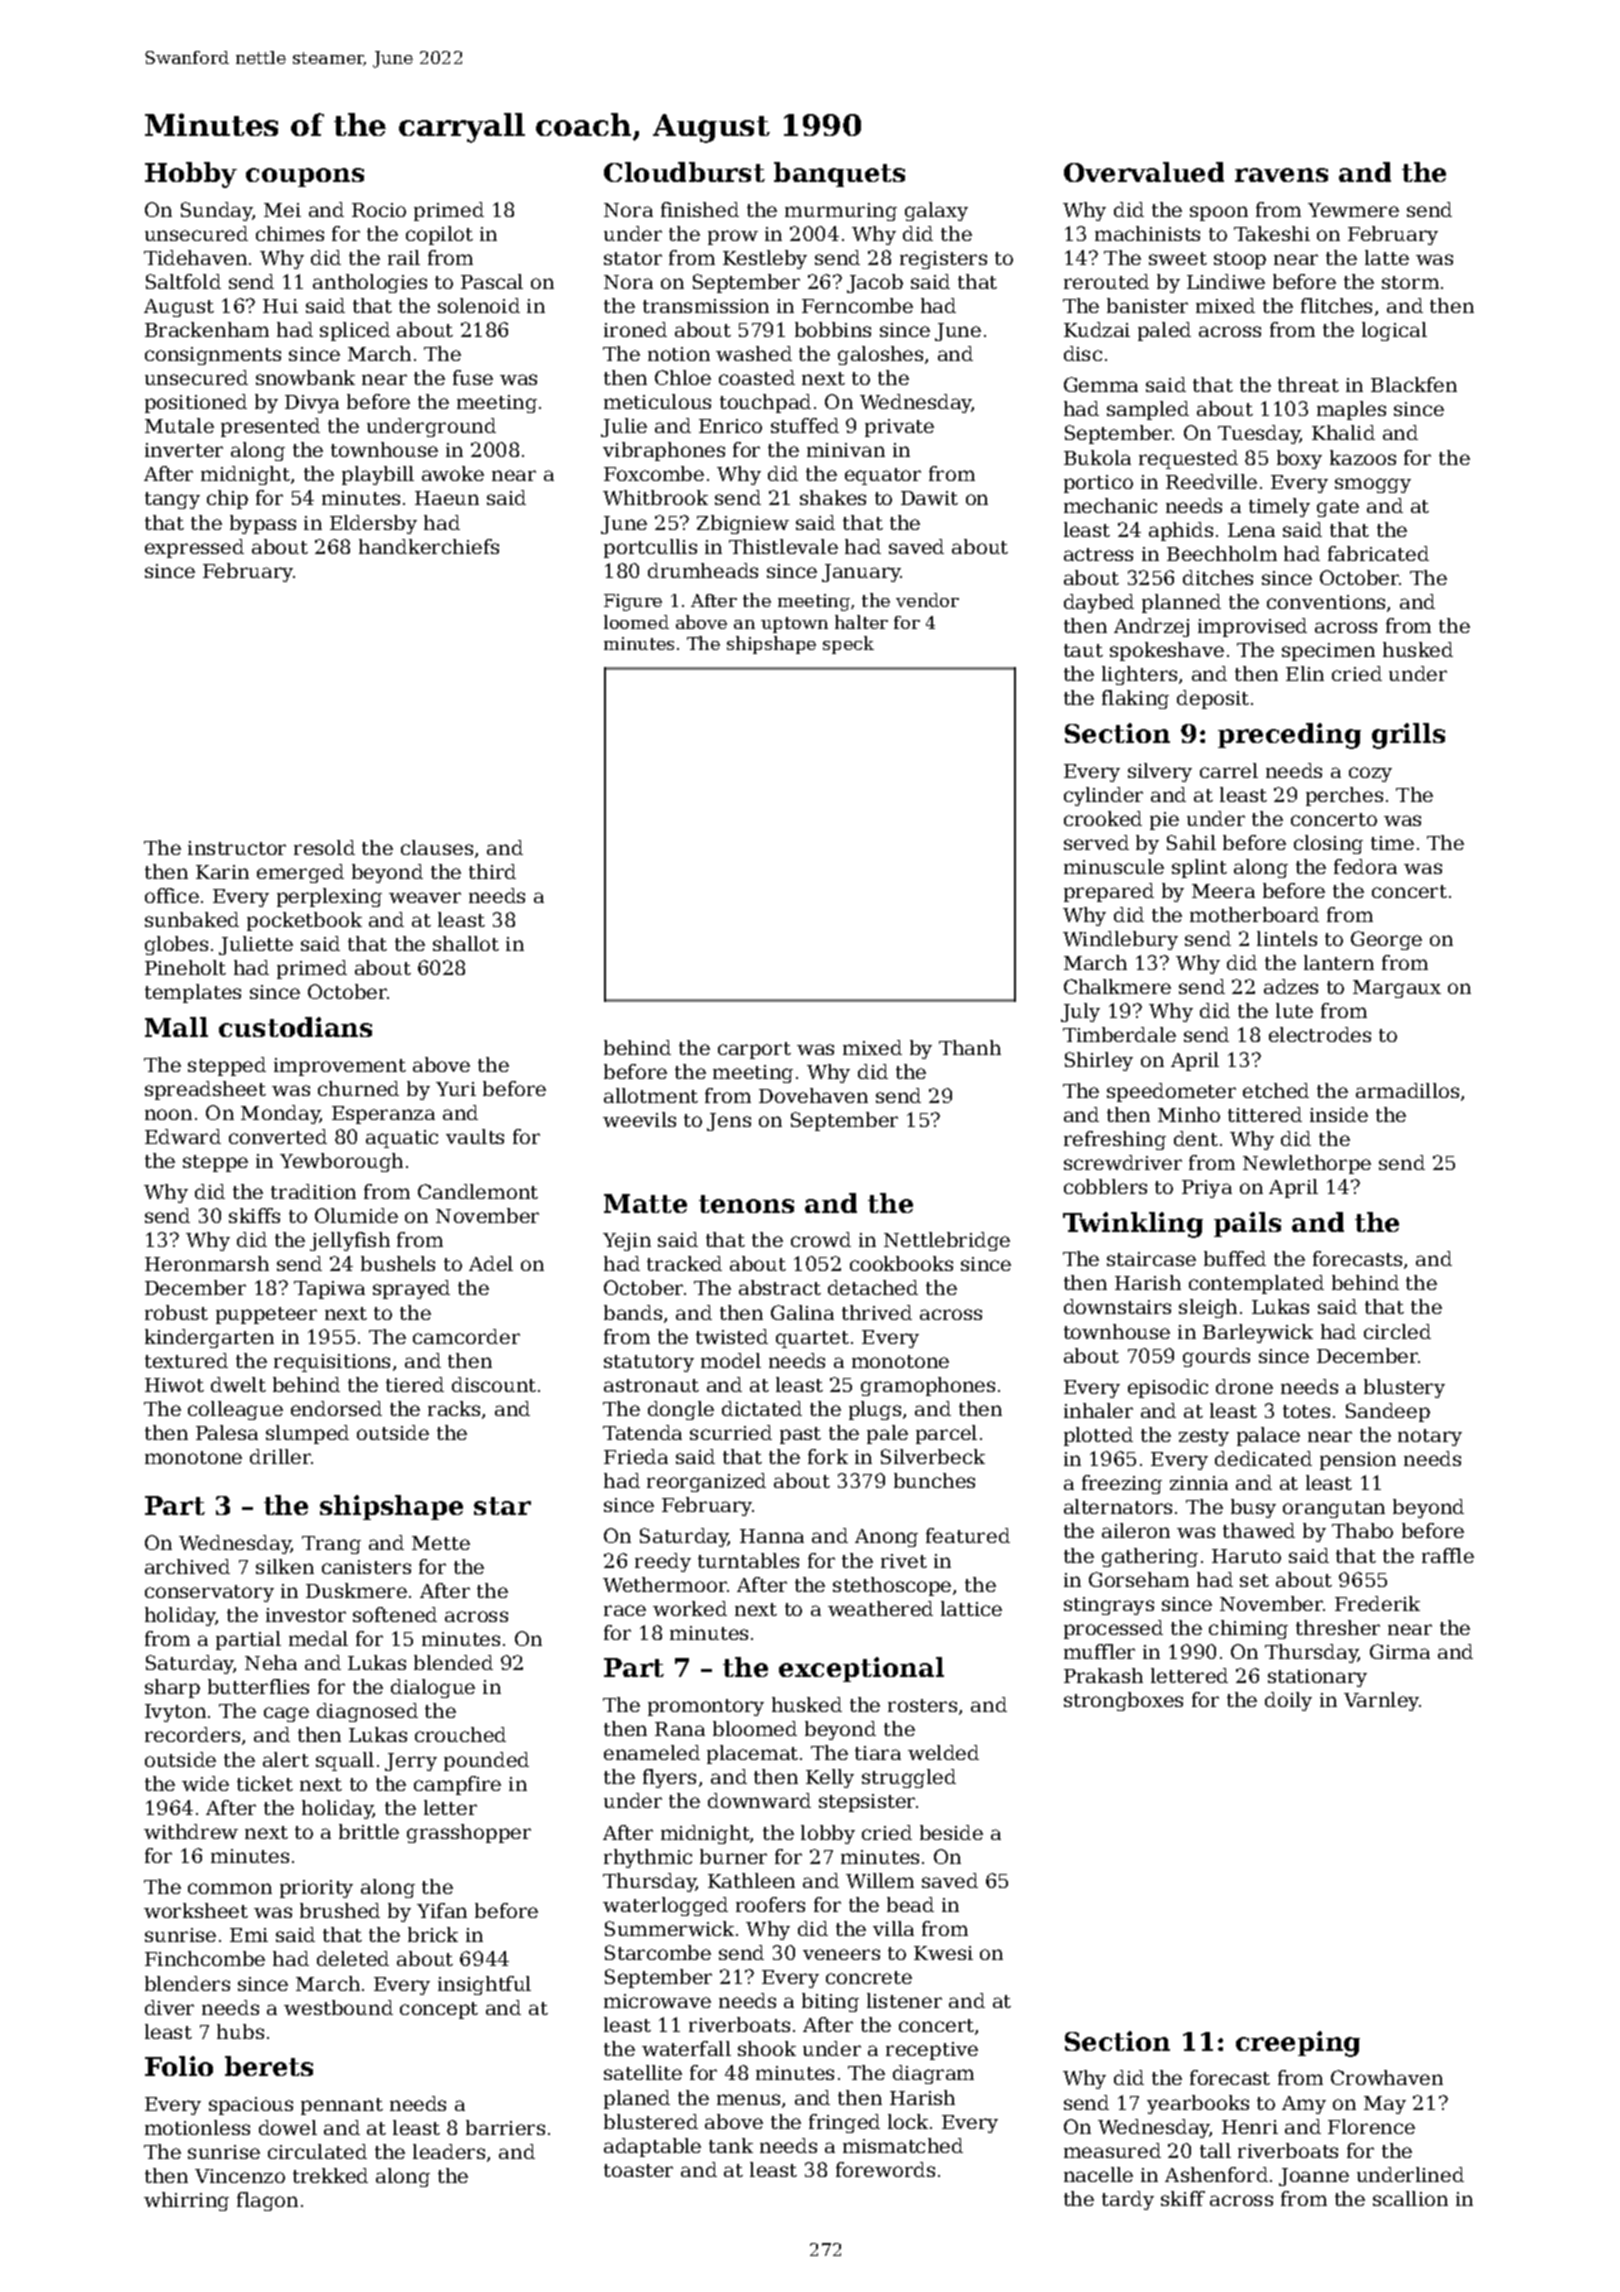 The width and height of the page is (1620, 2292). What do you see at coordinates (172, 895) in the page?
I see `office` at bounding box center [172, 895].
